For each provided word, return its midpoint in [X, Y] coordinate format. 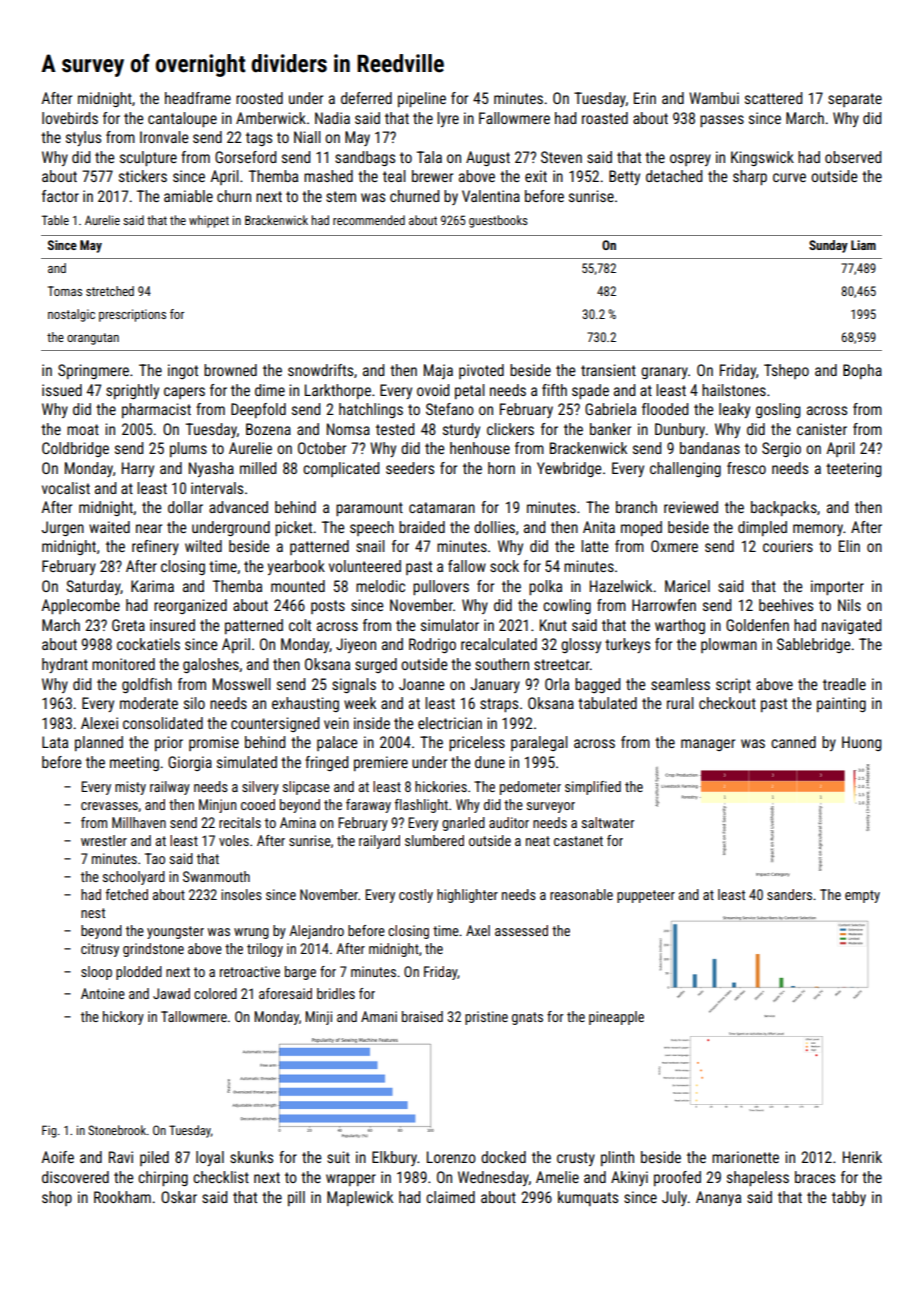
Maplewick [360, 1198]
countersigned [275, 724]
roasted [605, 118]
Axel [478, 930]
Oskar [179, 1197]
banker [610, 429]
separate [855, 100]
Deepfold [258, 410]
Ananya [718, 1198]
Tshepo [786, 371]
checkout [727, 703]
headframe [198, 98]
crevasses [109, 806]
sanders [789, 894]
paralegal [539, 743]
